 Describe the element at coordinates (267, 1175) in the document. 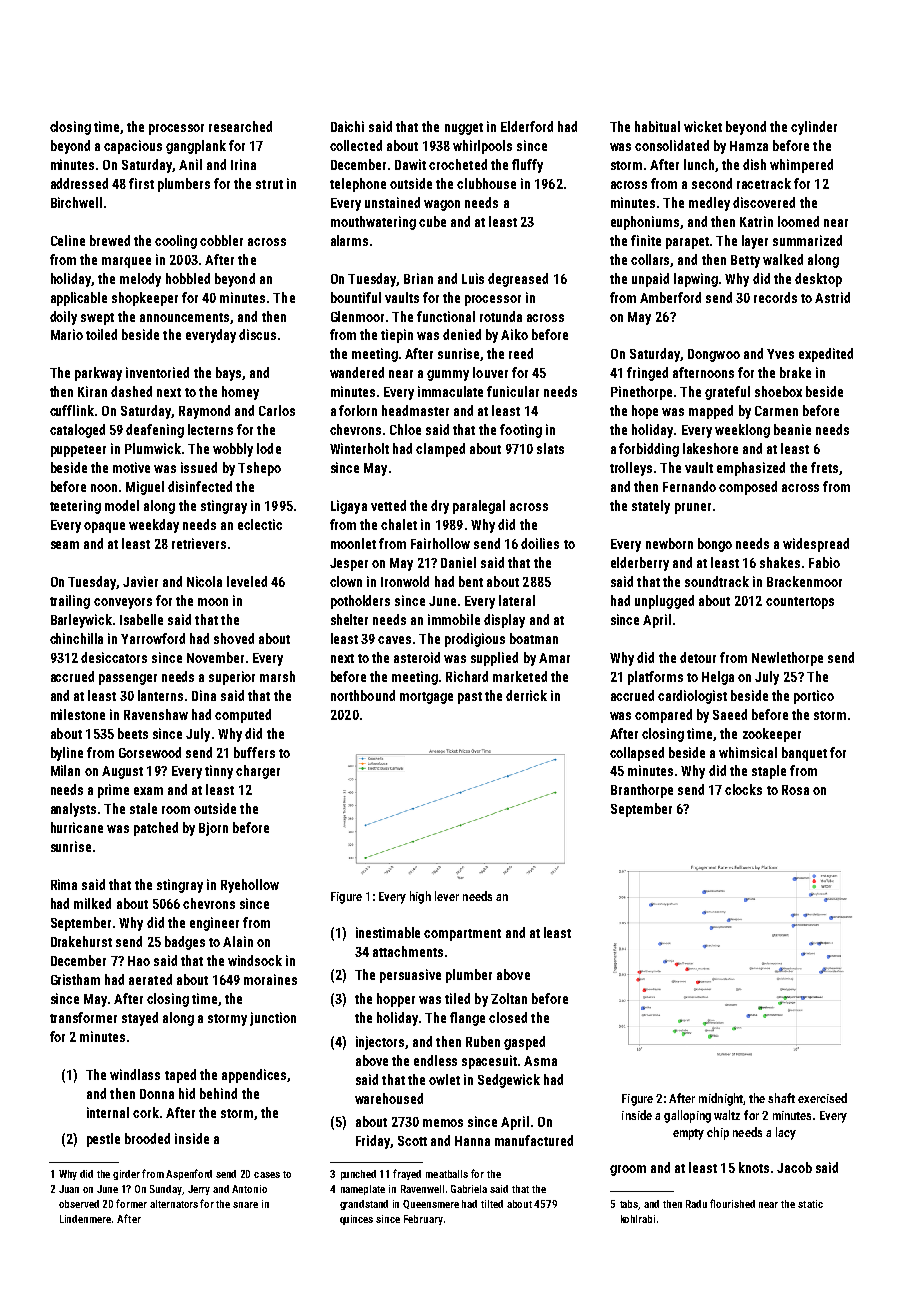

I see `cases` at that location.
